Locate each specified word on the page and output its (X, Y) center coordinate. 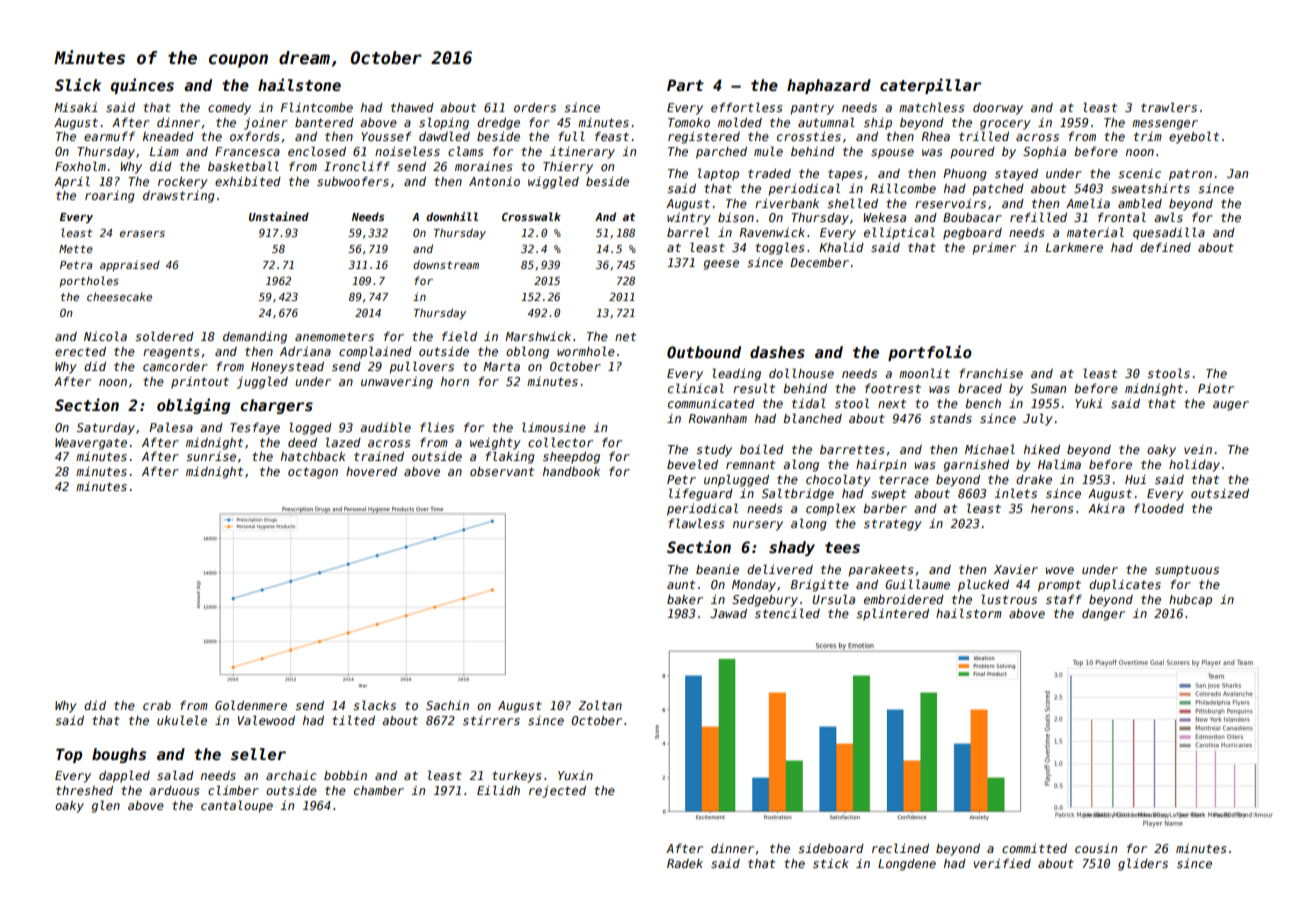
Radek (685, 863)
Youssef (386, 136)
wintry (689, 219)
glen (105, 806)
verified (1002, 863)
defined (1165, 247)
